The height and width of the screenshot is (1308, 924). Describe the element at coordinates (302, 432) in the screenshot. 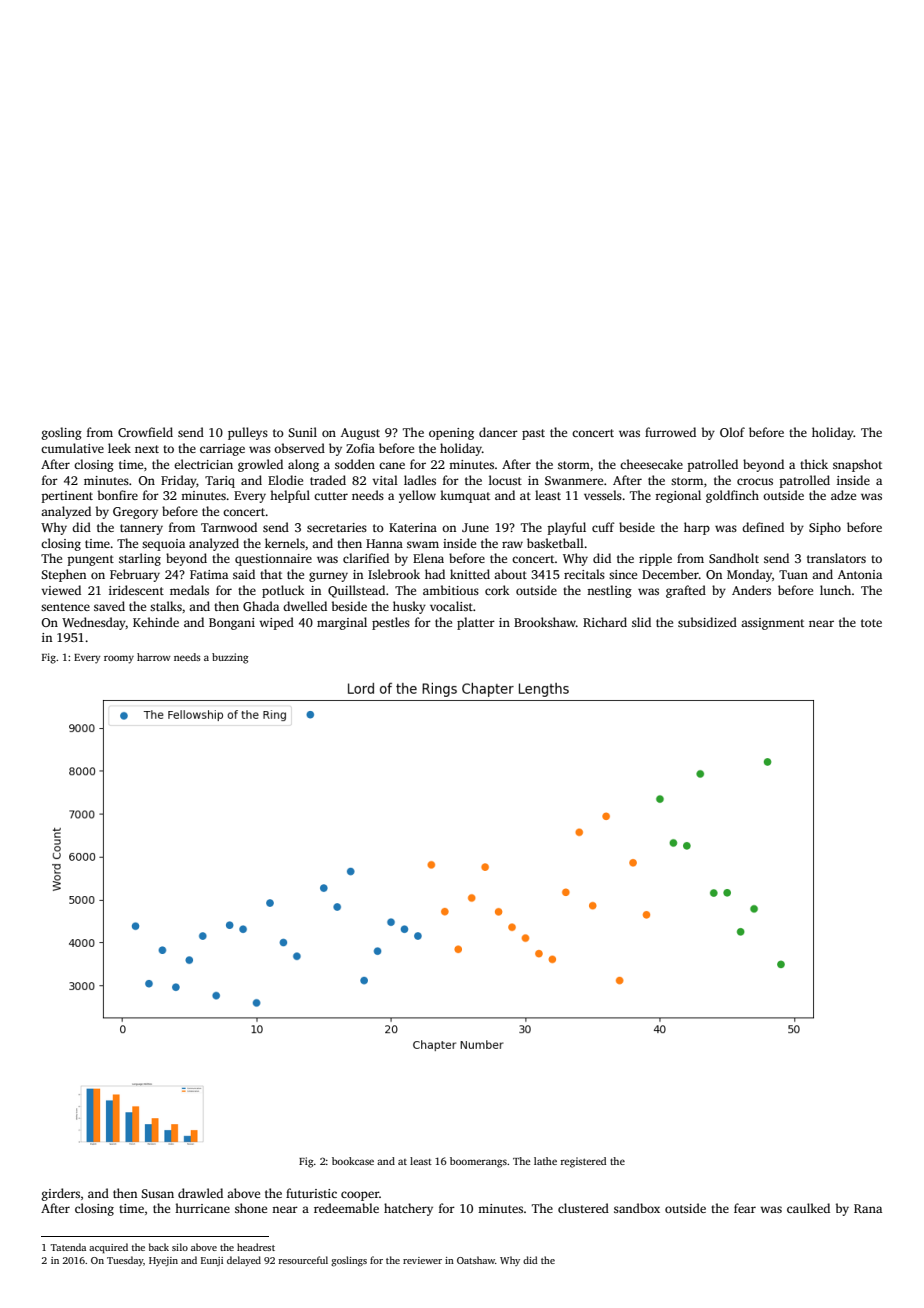

I see `Sunil` at that location.
